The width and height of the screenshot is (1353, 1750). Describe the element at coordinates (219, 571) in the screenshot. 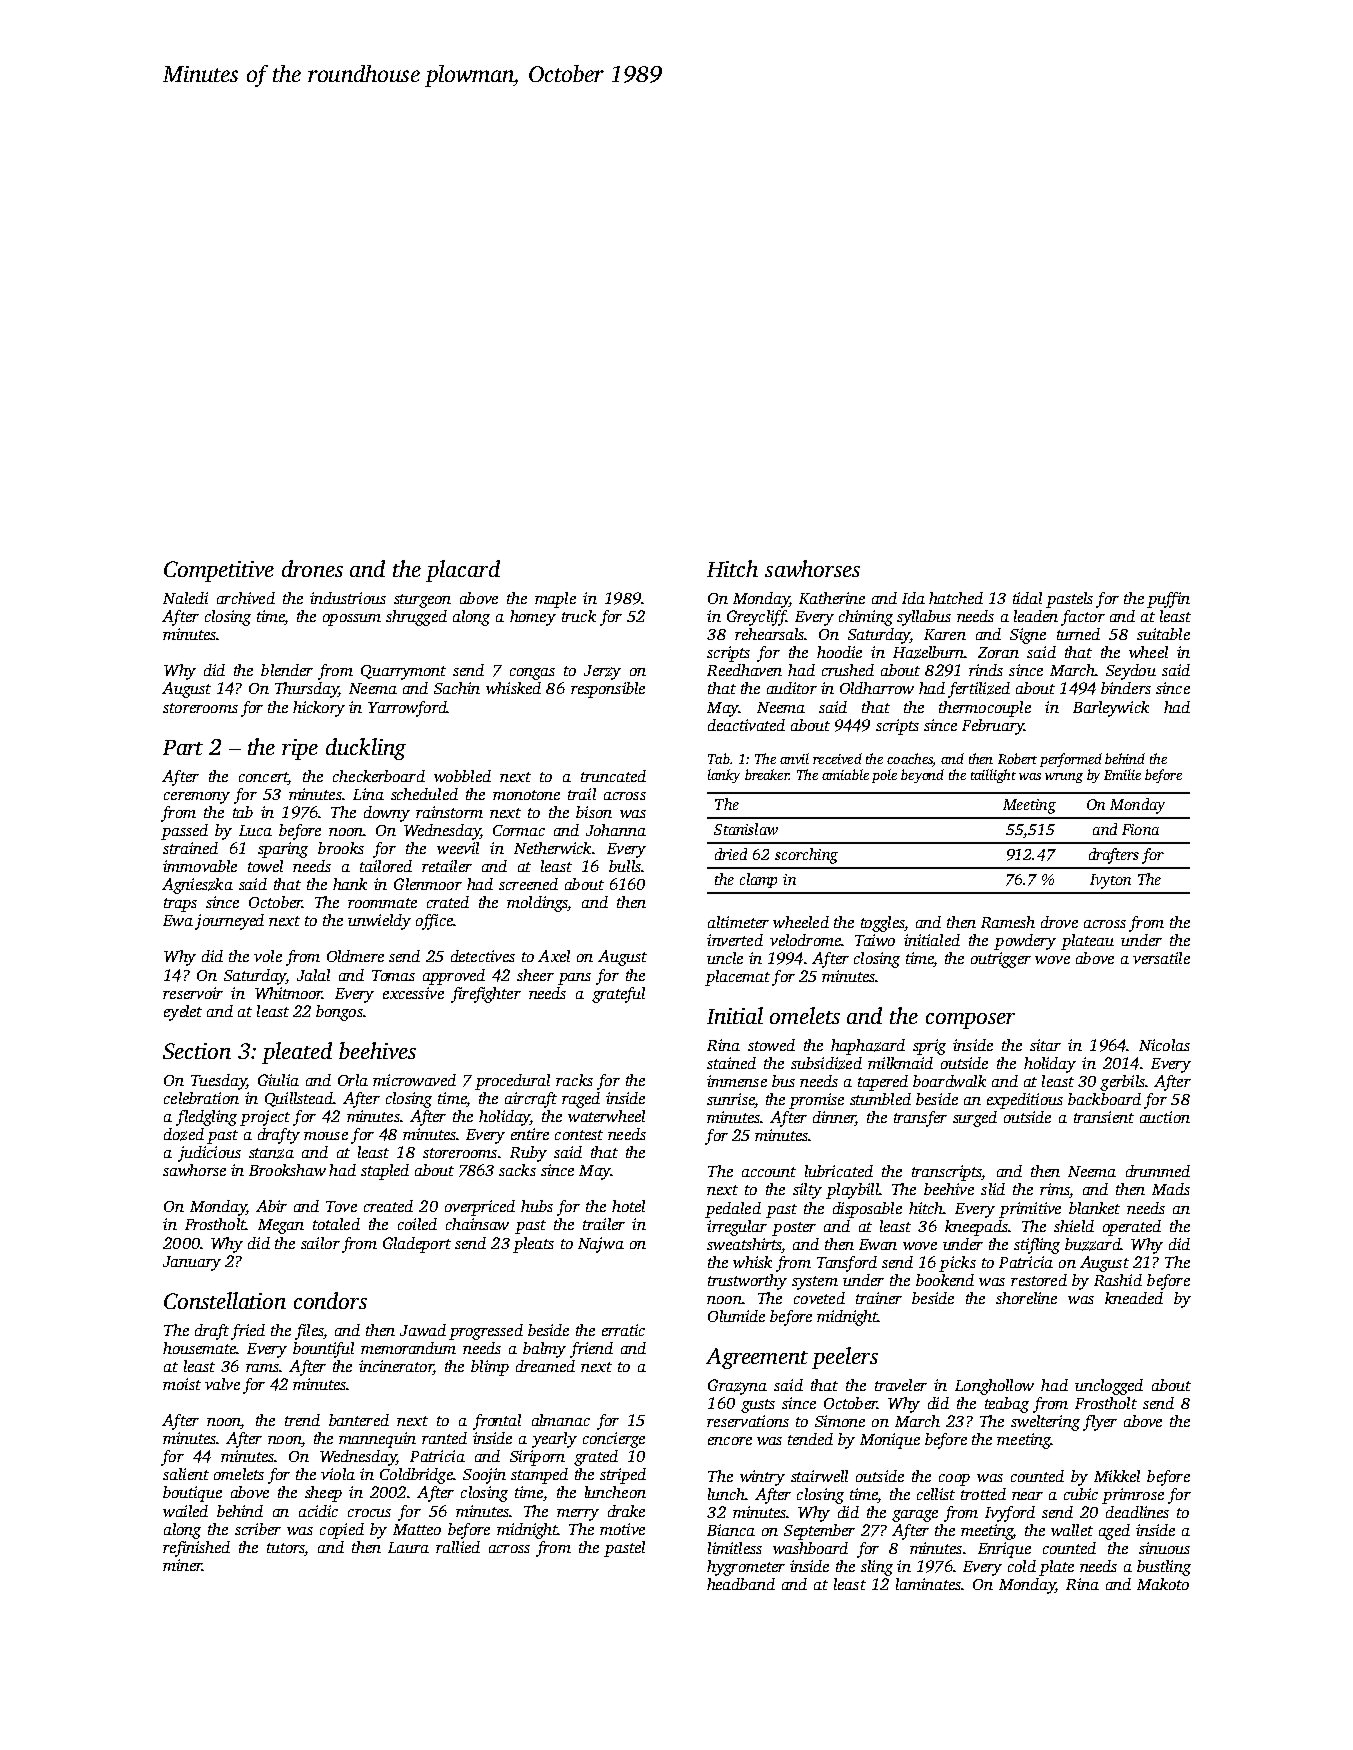

I see `Competitive` at that location.
